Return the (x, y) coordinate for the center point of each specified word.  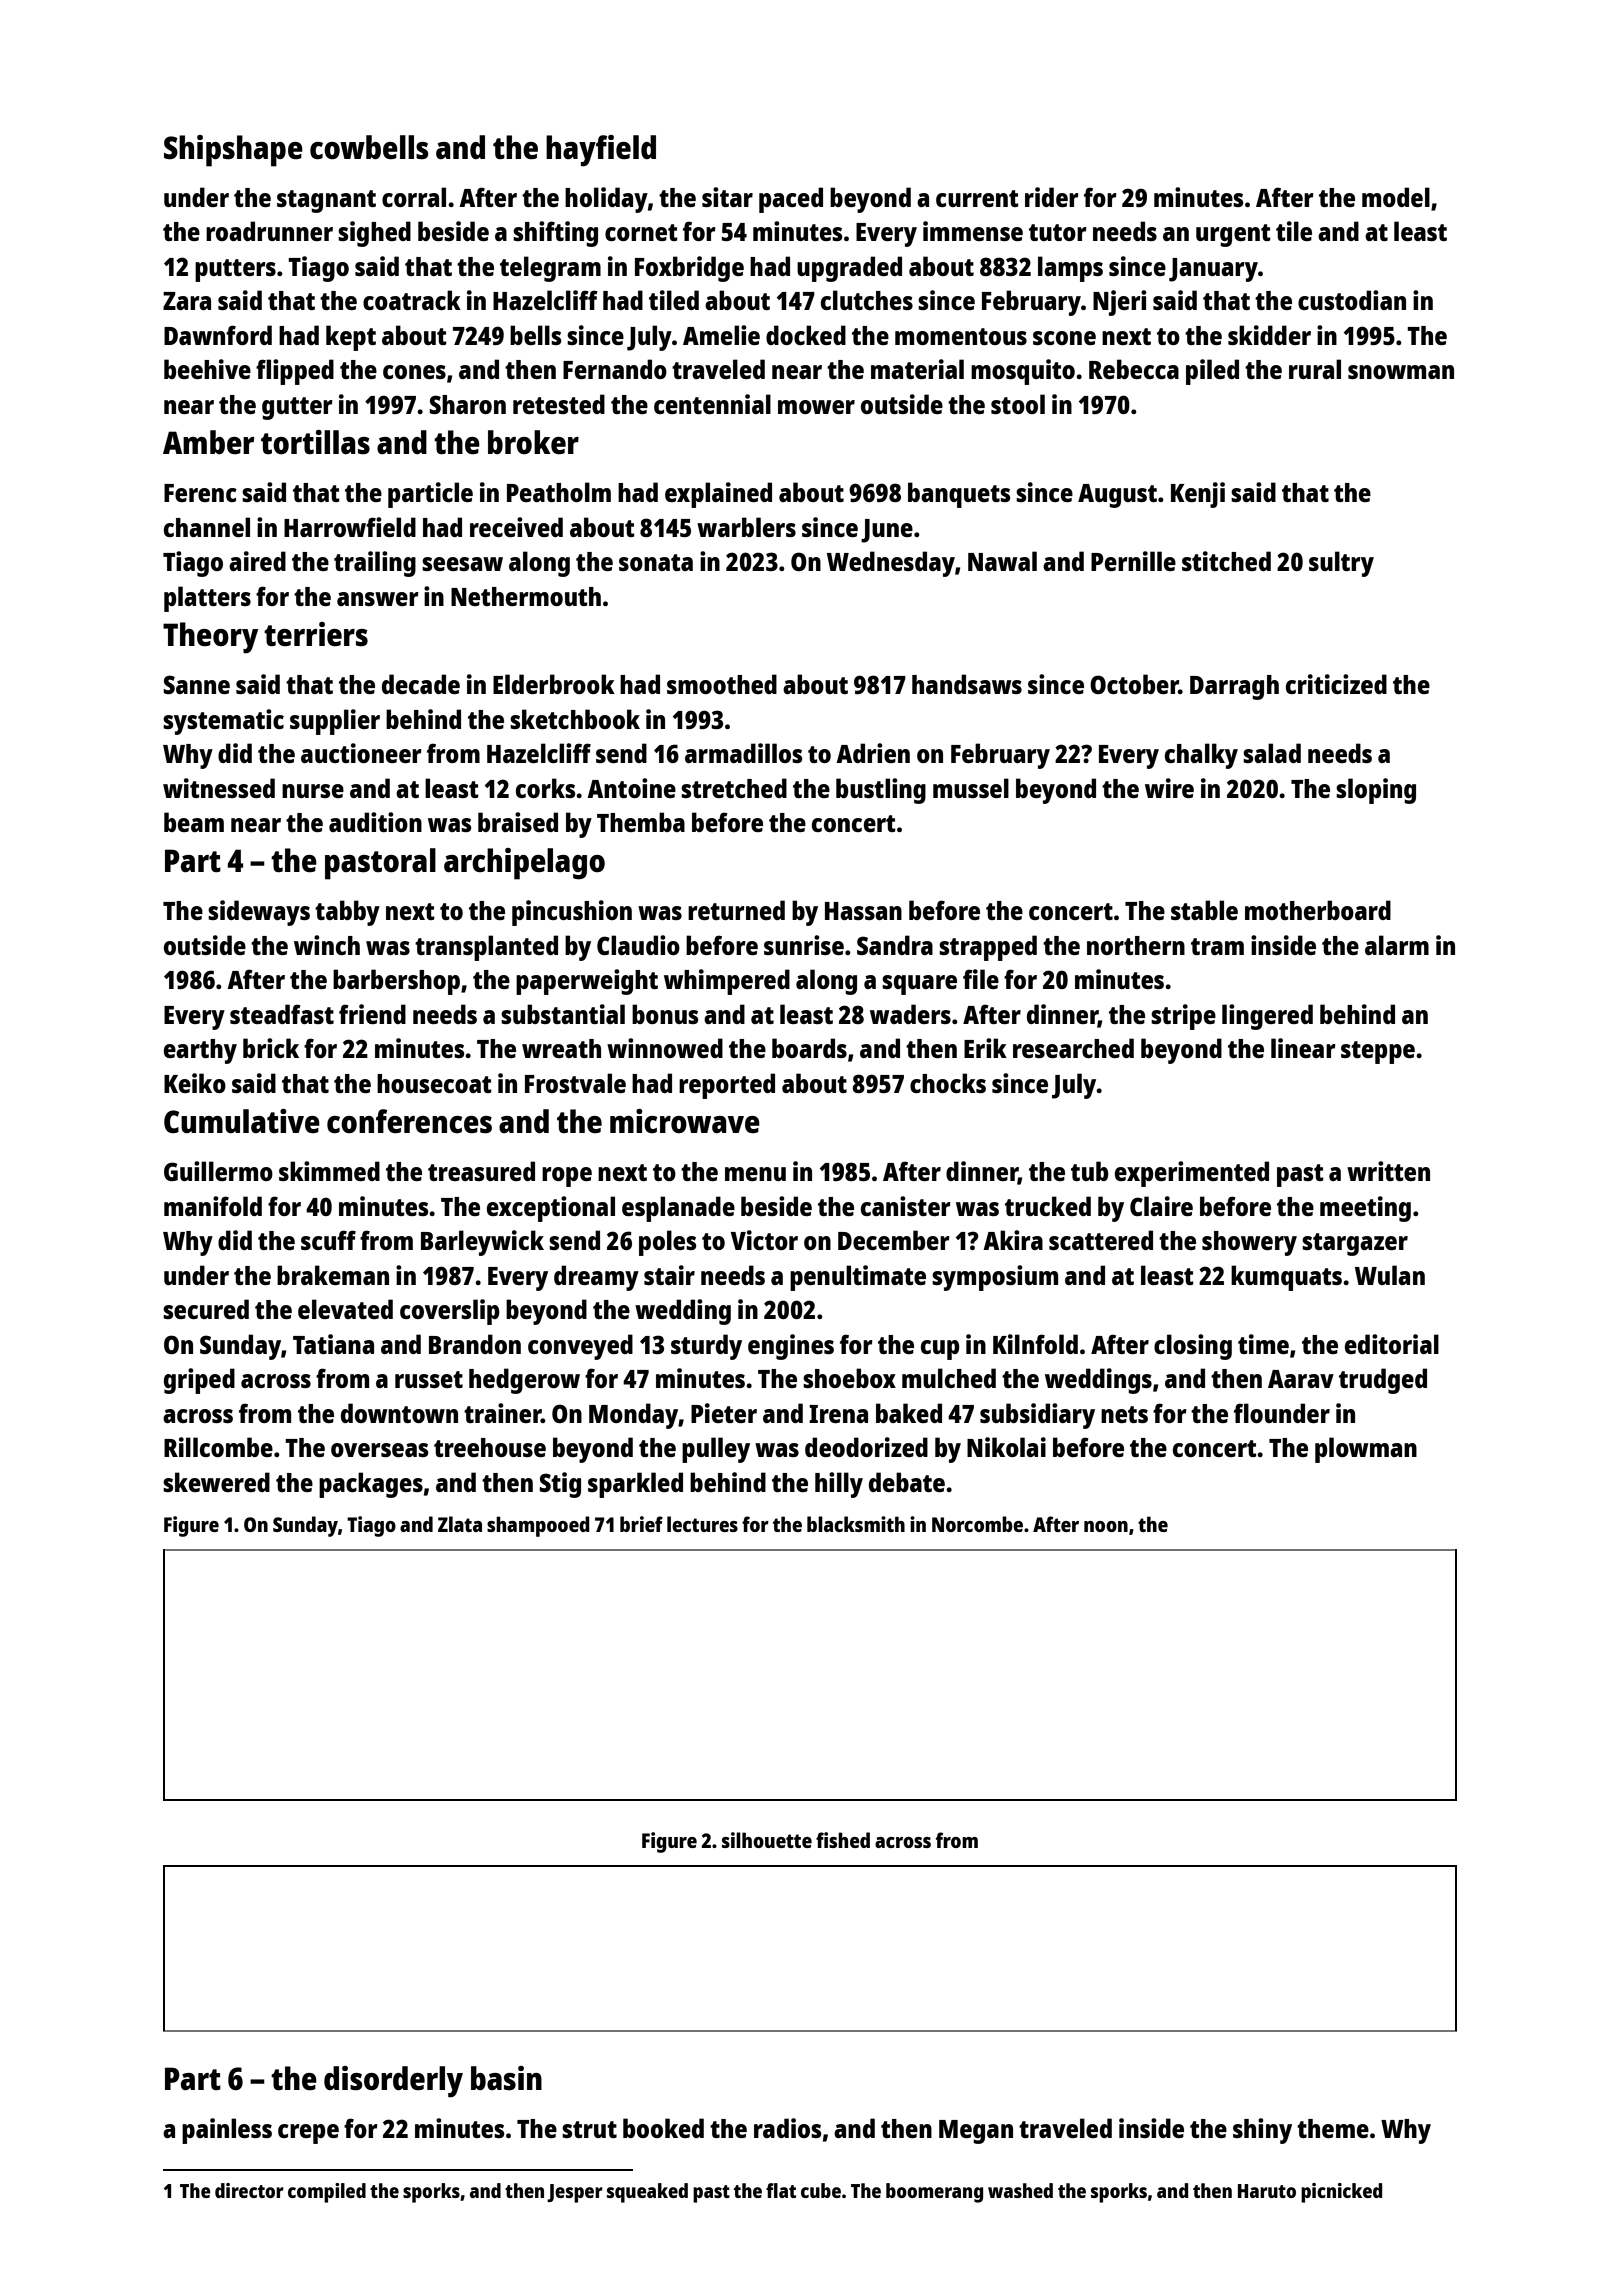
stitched (1226, 561)
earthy (200, 1051)
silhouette (767, 1840)
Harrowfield (350, 527)
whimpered (727, 982)
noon (1106, 1526)
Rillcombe (218, 1447)
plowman (1366, 1450)
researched (1073, 1048)
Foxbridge (689, 269)
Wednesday (891, 564)
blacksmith (856, 1524)
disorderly (393, 2082)
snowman (1401, 372)
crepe (308, 2134)
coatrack (412, 300)
